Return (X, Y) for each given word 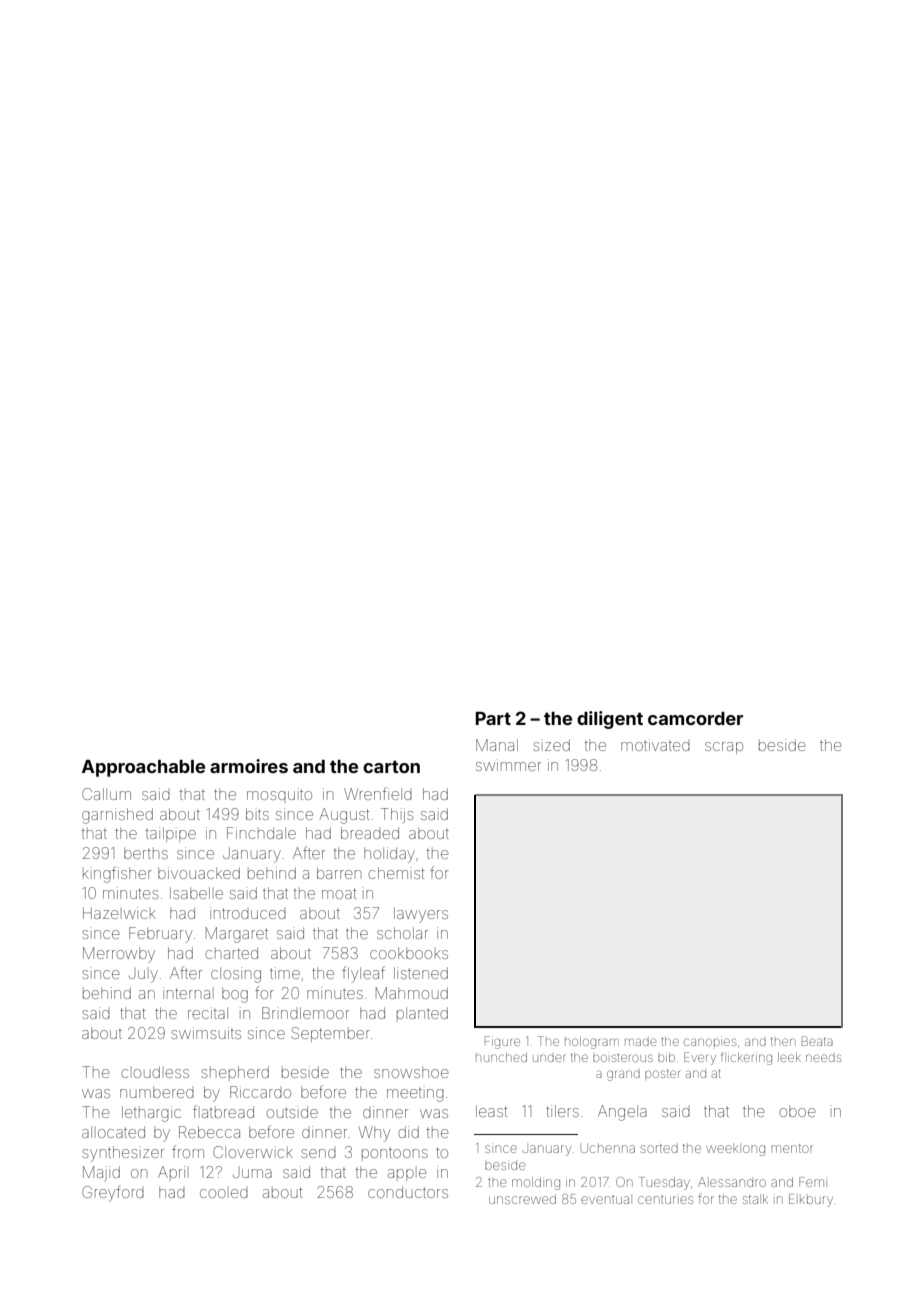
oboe (797, 1111)
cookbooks (409, 953)
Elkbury (811, 1200)
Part (493, 718)
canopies (710, 1042)
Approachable (143, 768)
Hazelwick (119, 913)
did (408, 1132)
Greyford (113, 1193)
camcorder (695, 718)
